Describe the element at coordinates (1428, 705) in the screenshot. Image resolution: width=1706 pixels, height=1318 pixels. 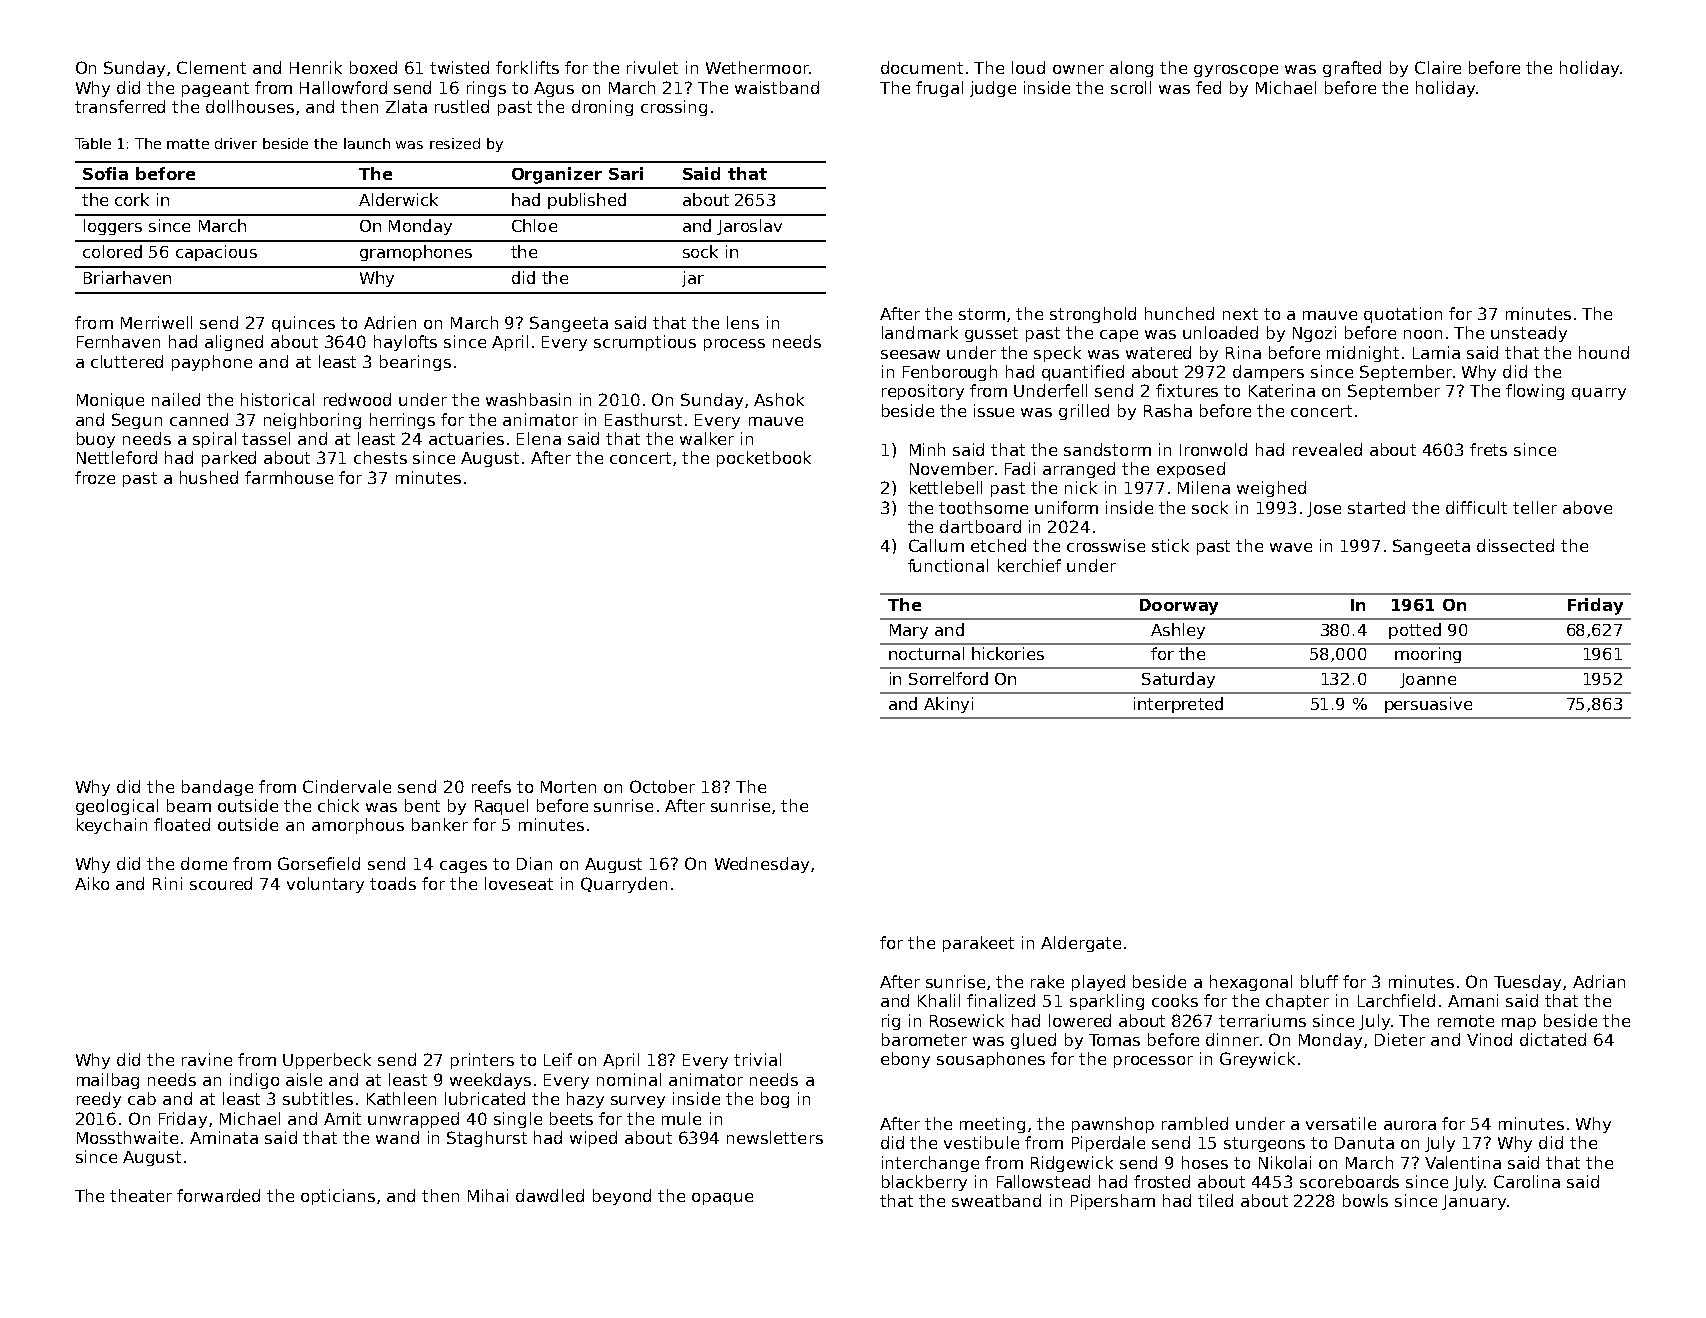
I see `persuasive` at that location.
